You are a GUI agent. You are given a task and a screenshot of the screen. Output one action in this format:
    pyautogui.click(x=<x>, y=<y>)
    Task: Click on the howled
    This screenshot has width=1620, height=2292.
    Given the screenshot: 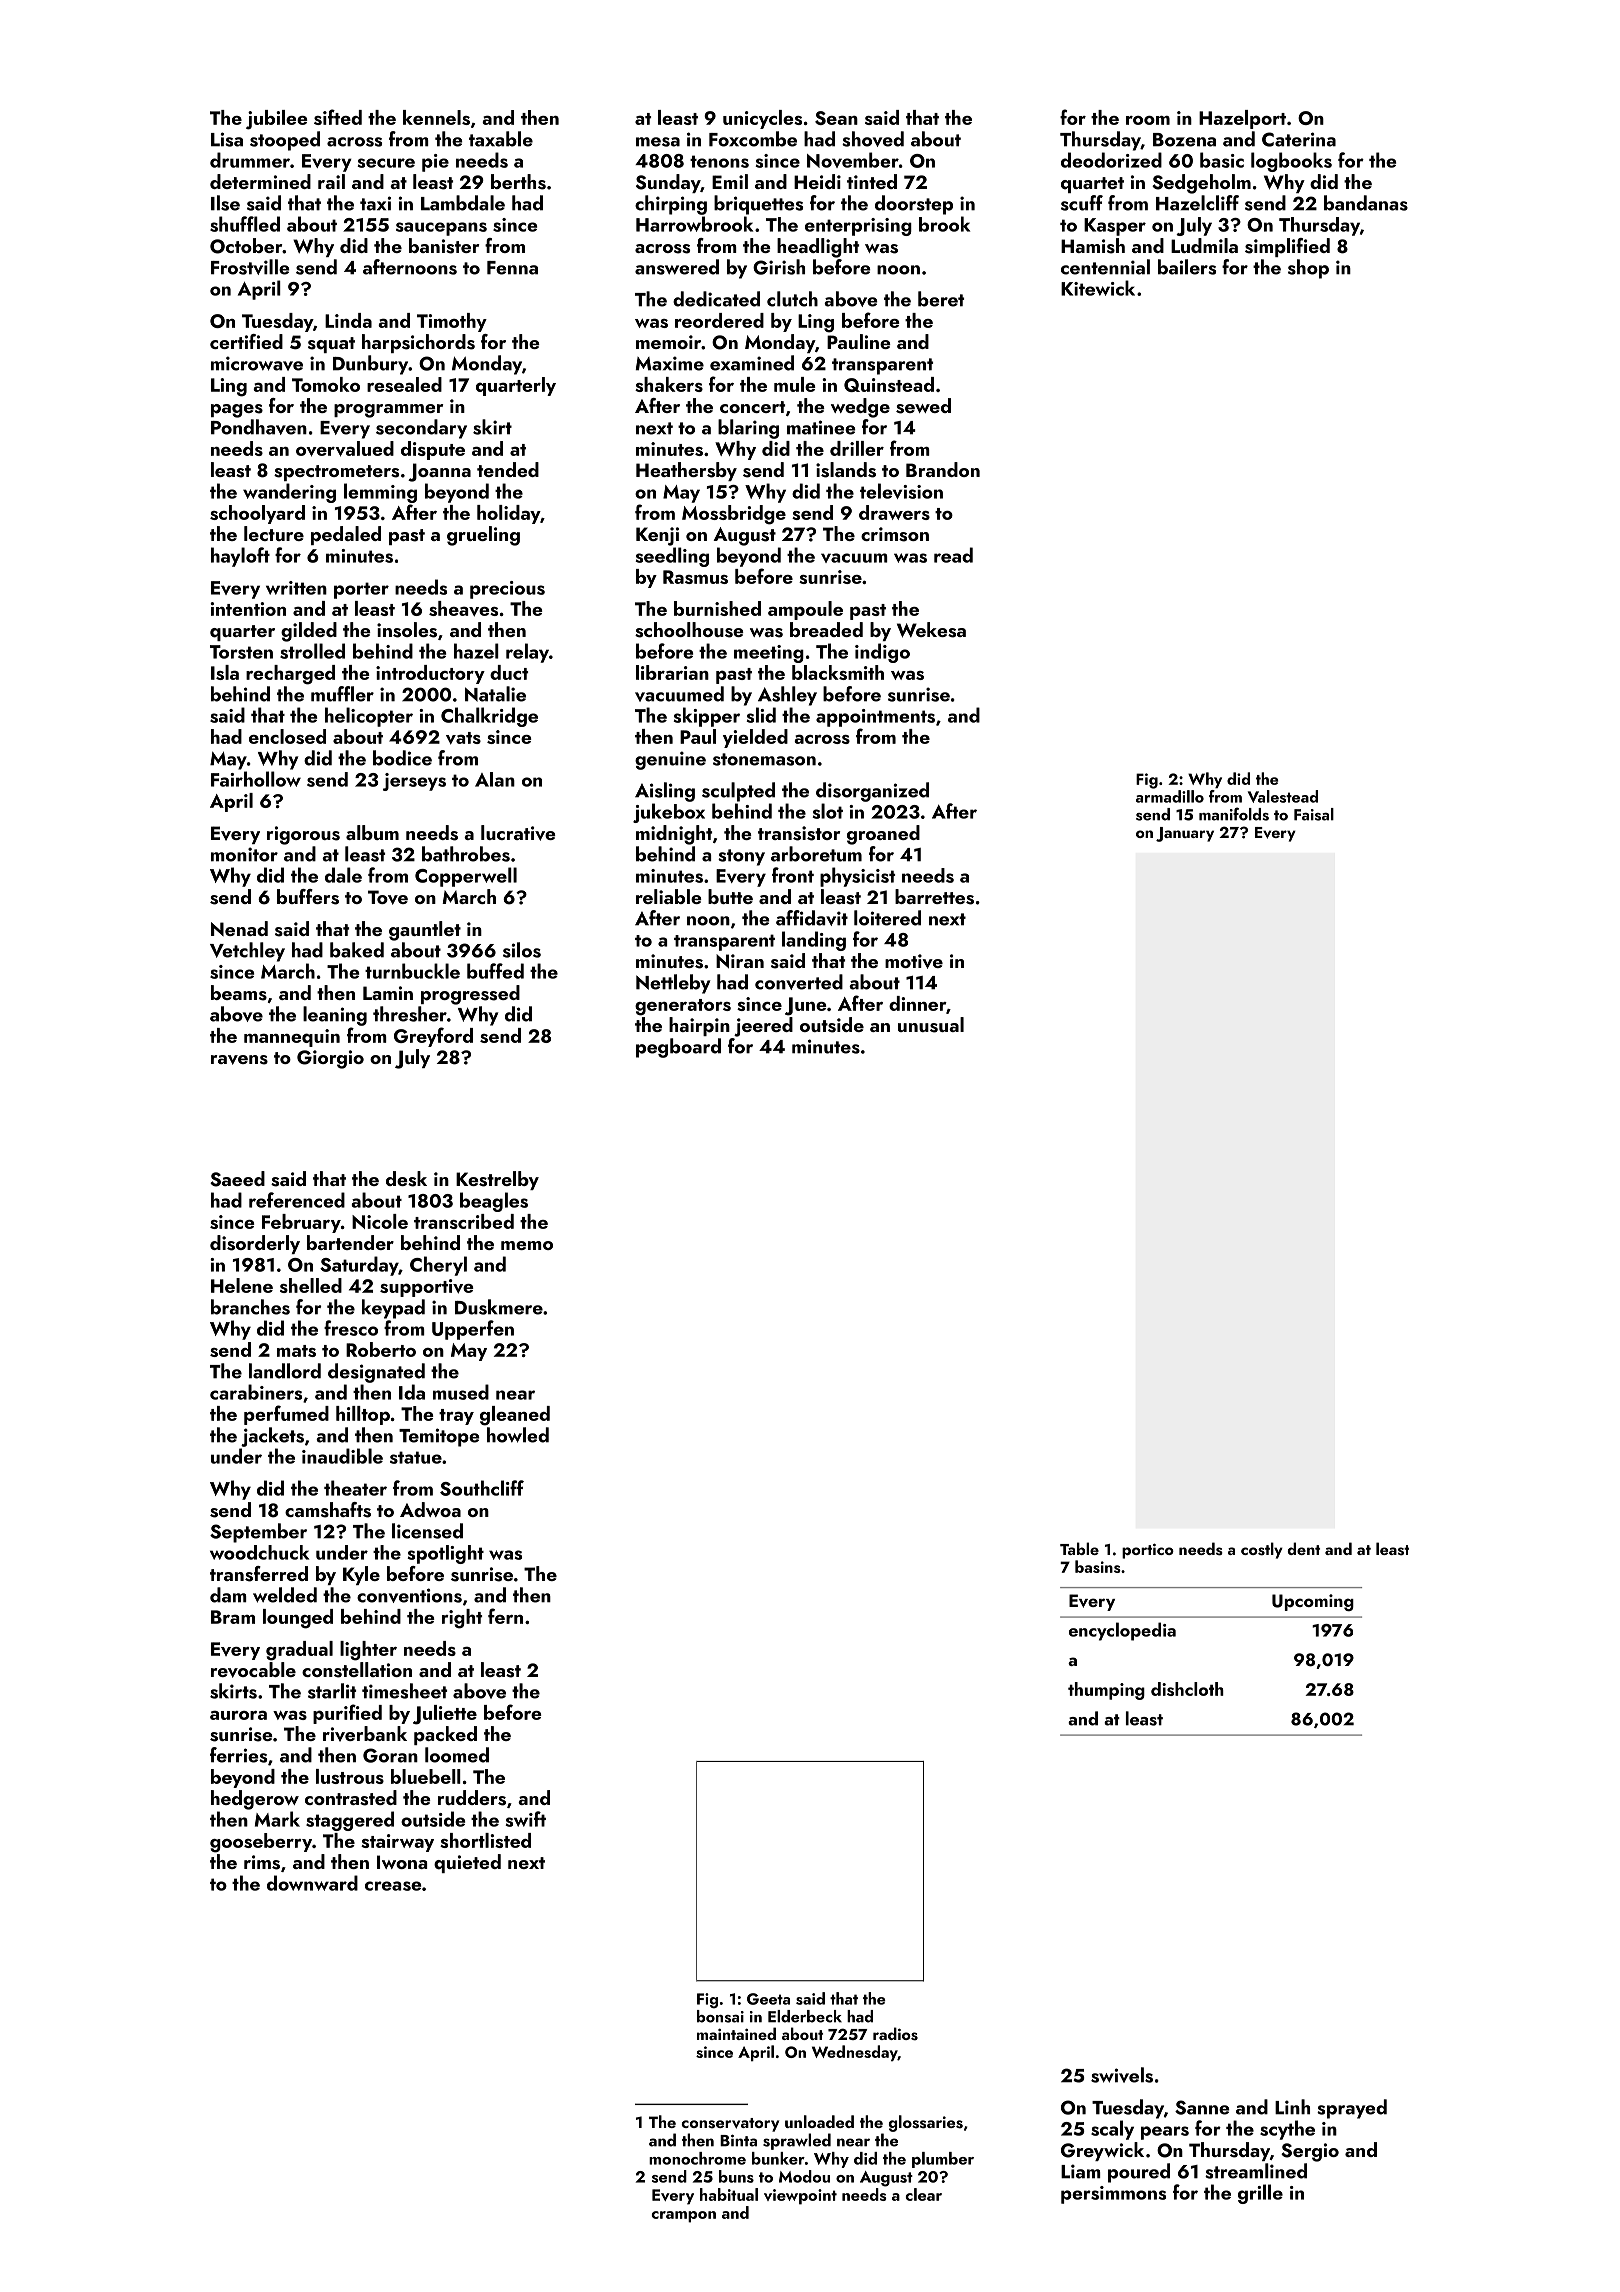 What is the action you would take?
    pyautogui.click(x=518, y=1435)
